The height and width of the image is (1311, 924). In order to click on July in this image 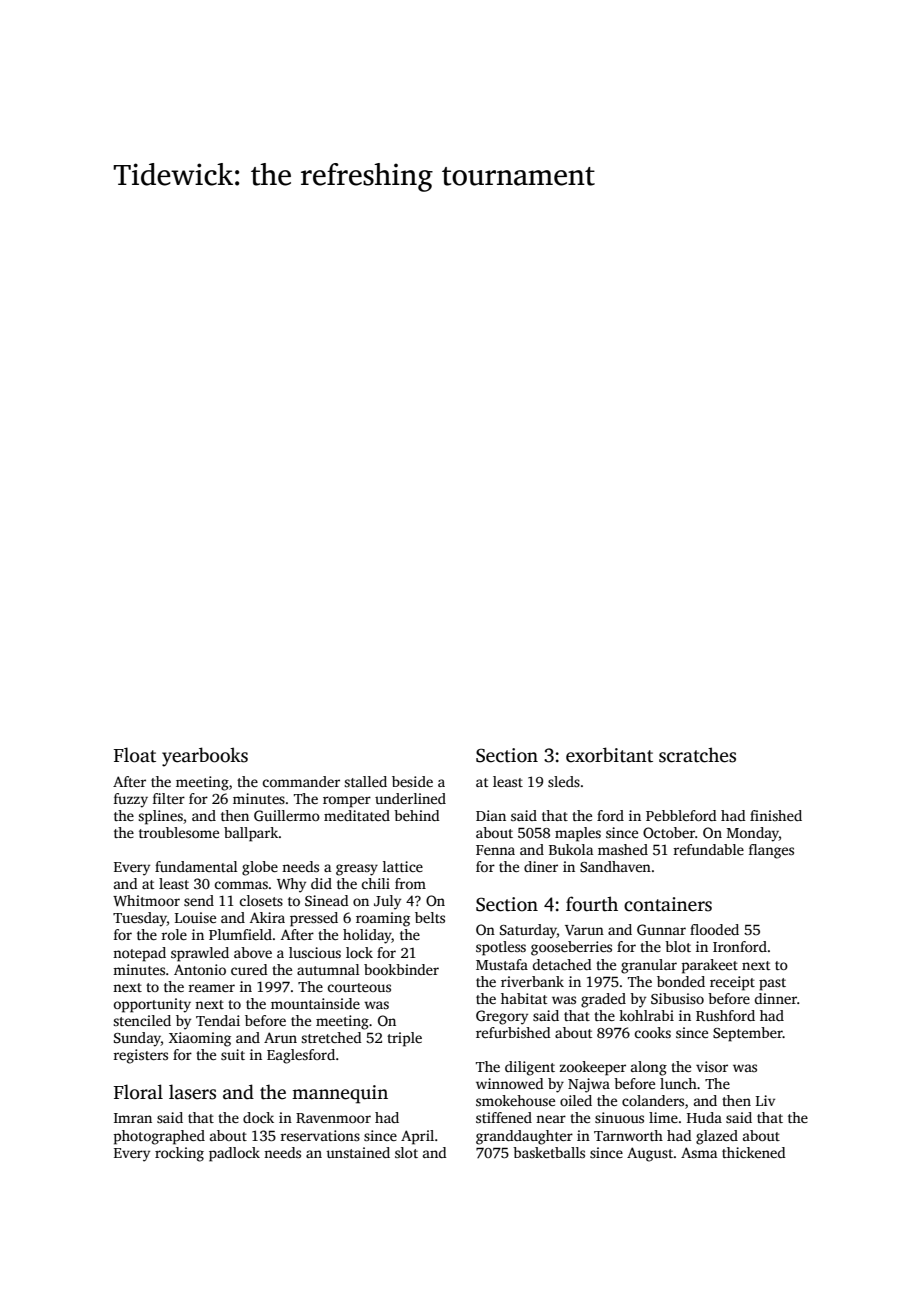, I will do `click(387, 902)`.
